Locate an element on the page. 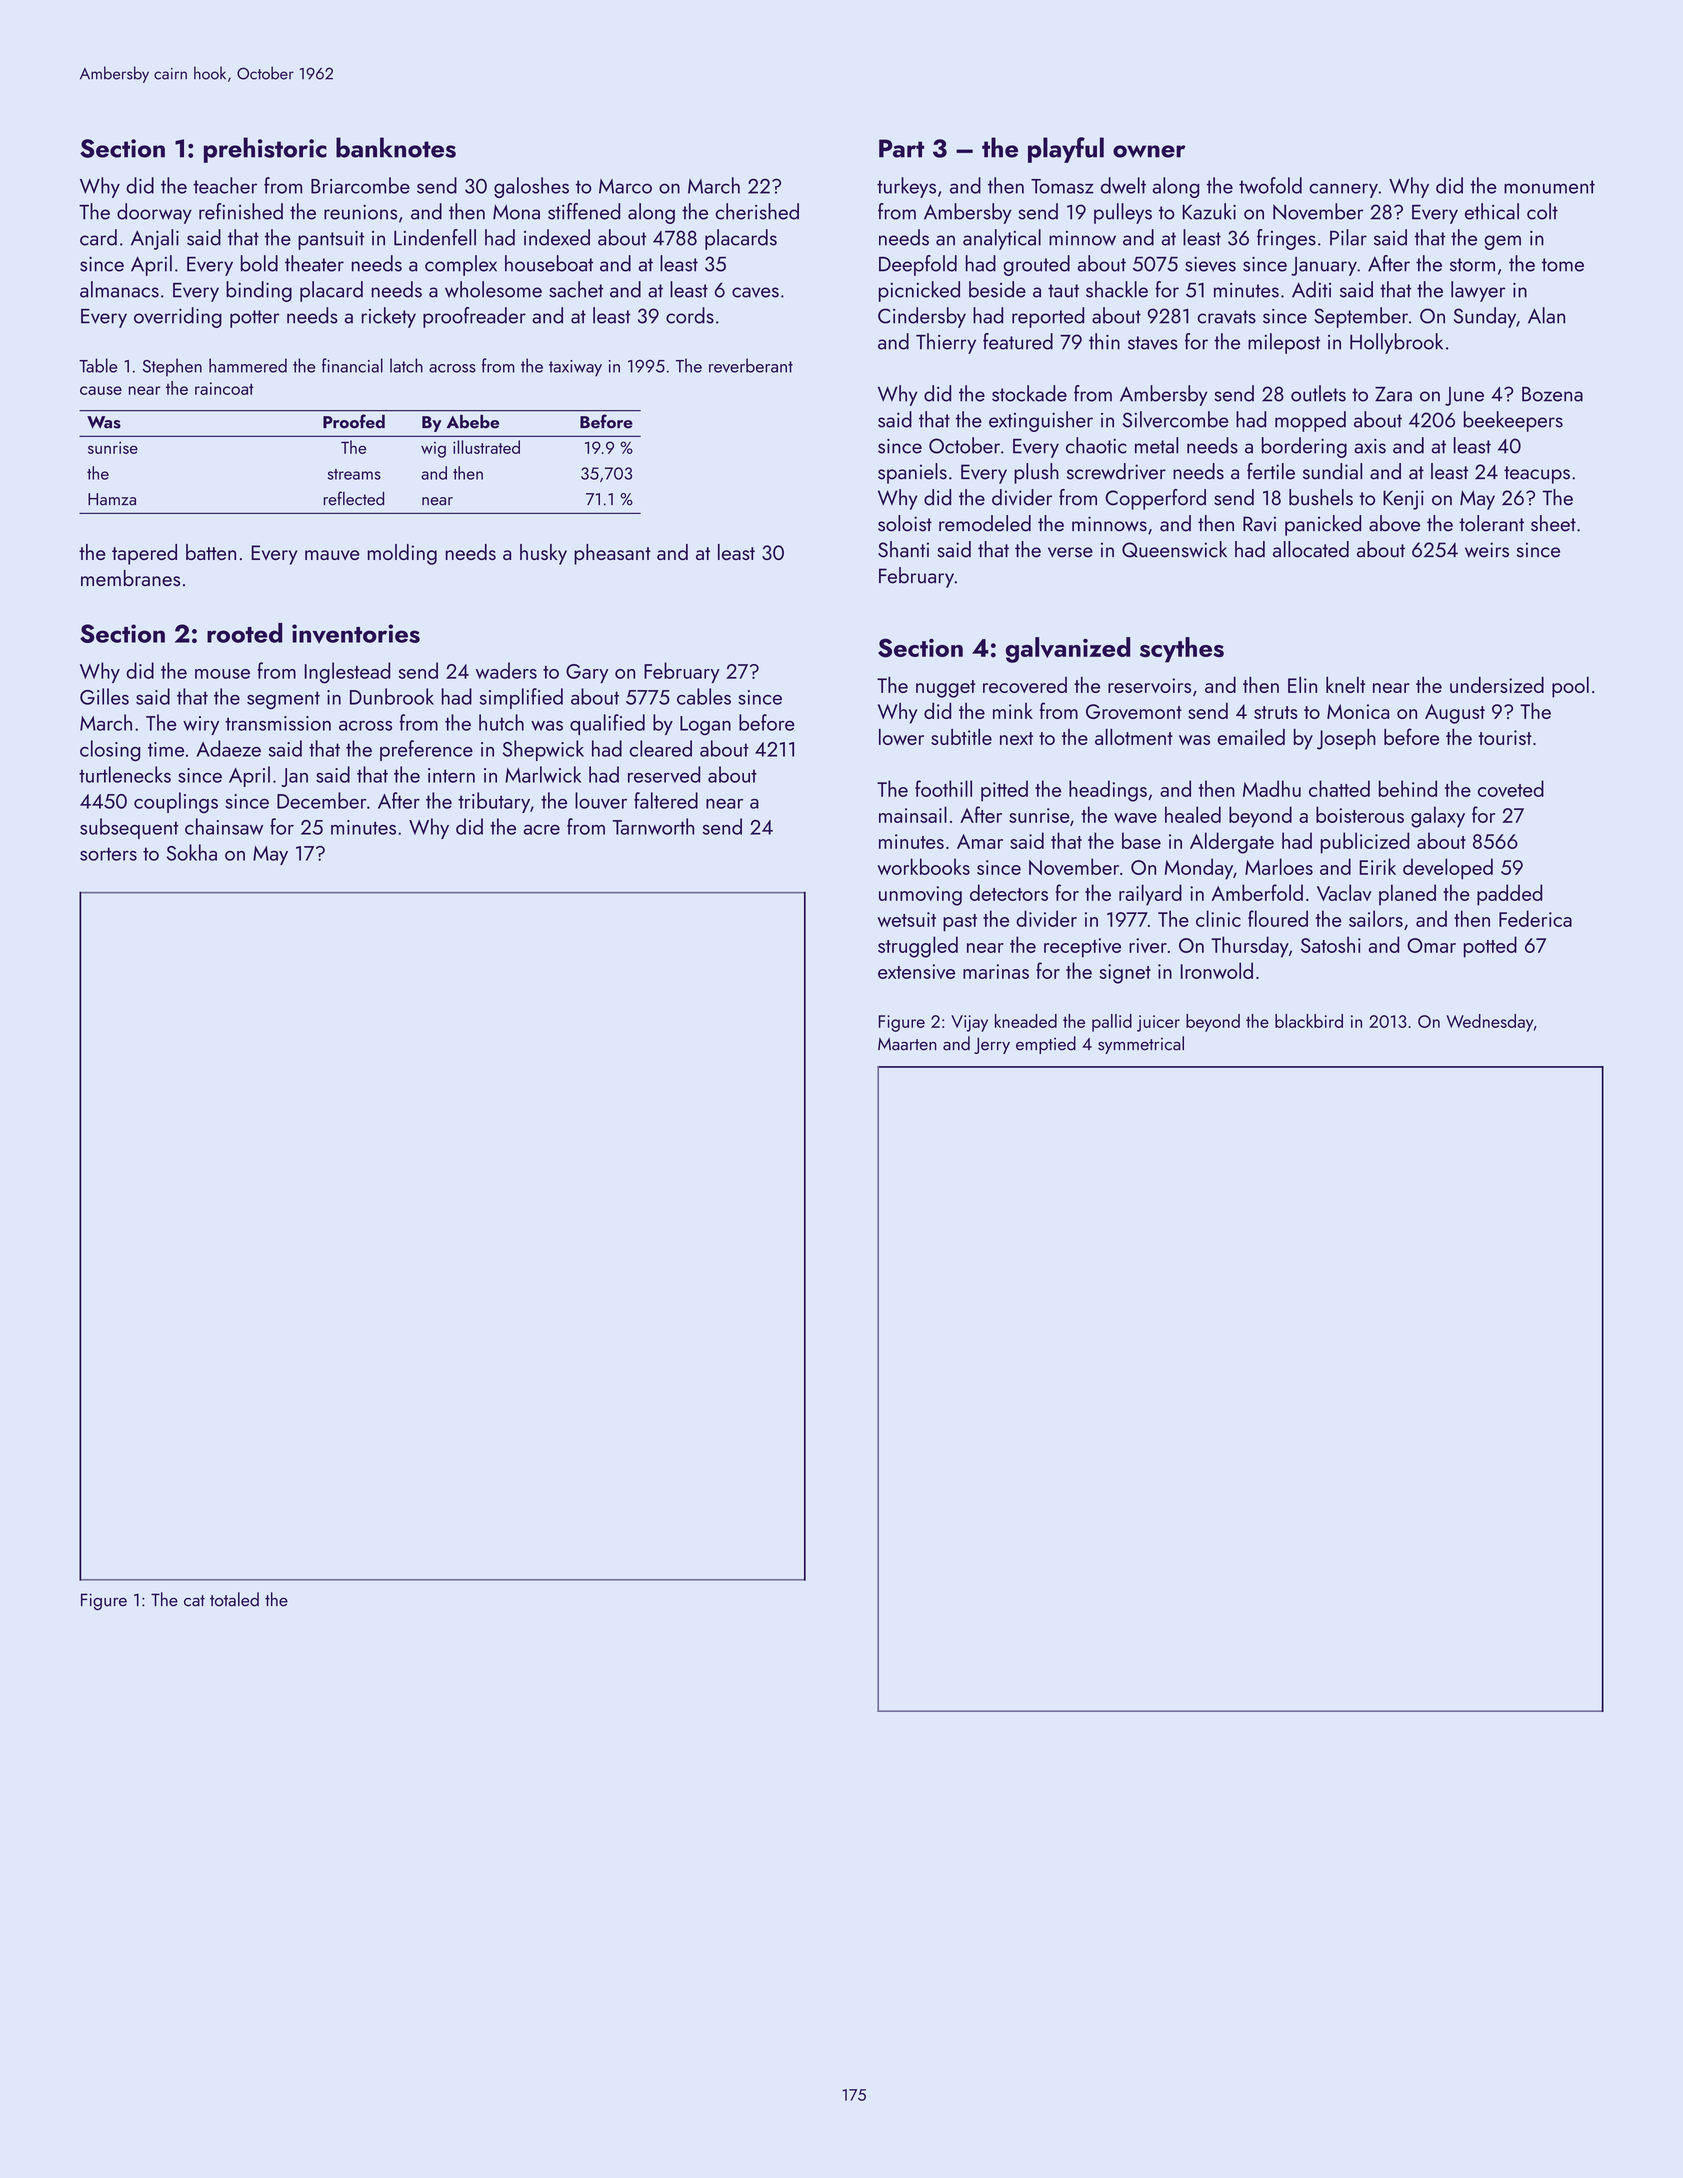 This document has width=1683, height=2178. playful is located at coordinates (1066, 150).
